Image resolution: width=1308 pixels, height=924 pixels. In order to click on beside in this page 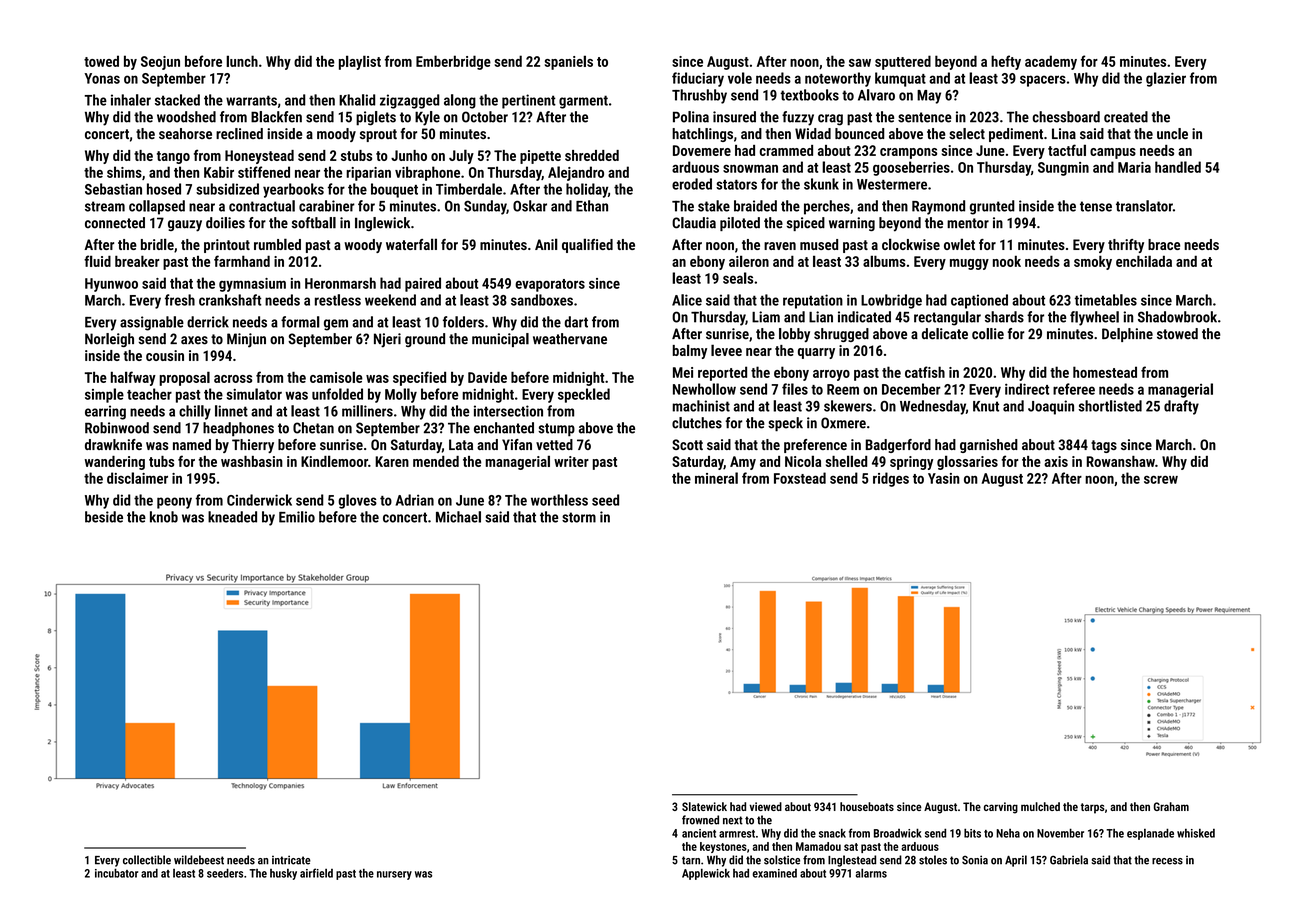, I will do `click(104, 517)`.
